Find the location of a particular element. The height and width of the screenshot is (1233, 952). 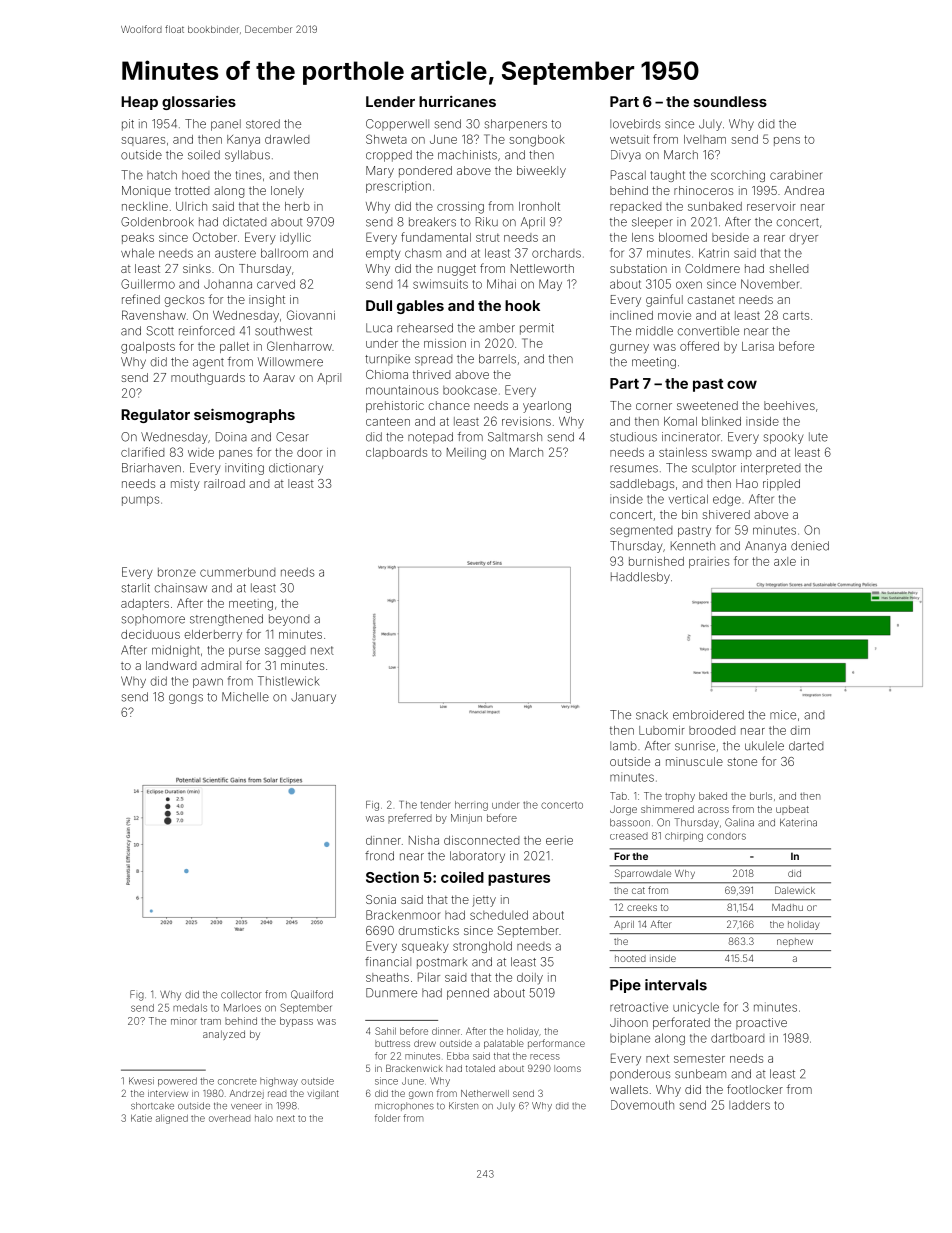

vigilant is located at coordinates (323, 1094).
